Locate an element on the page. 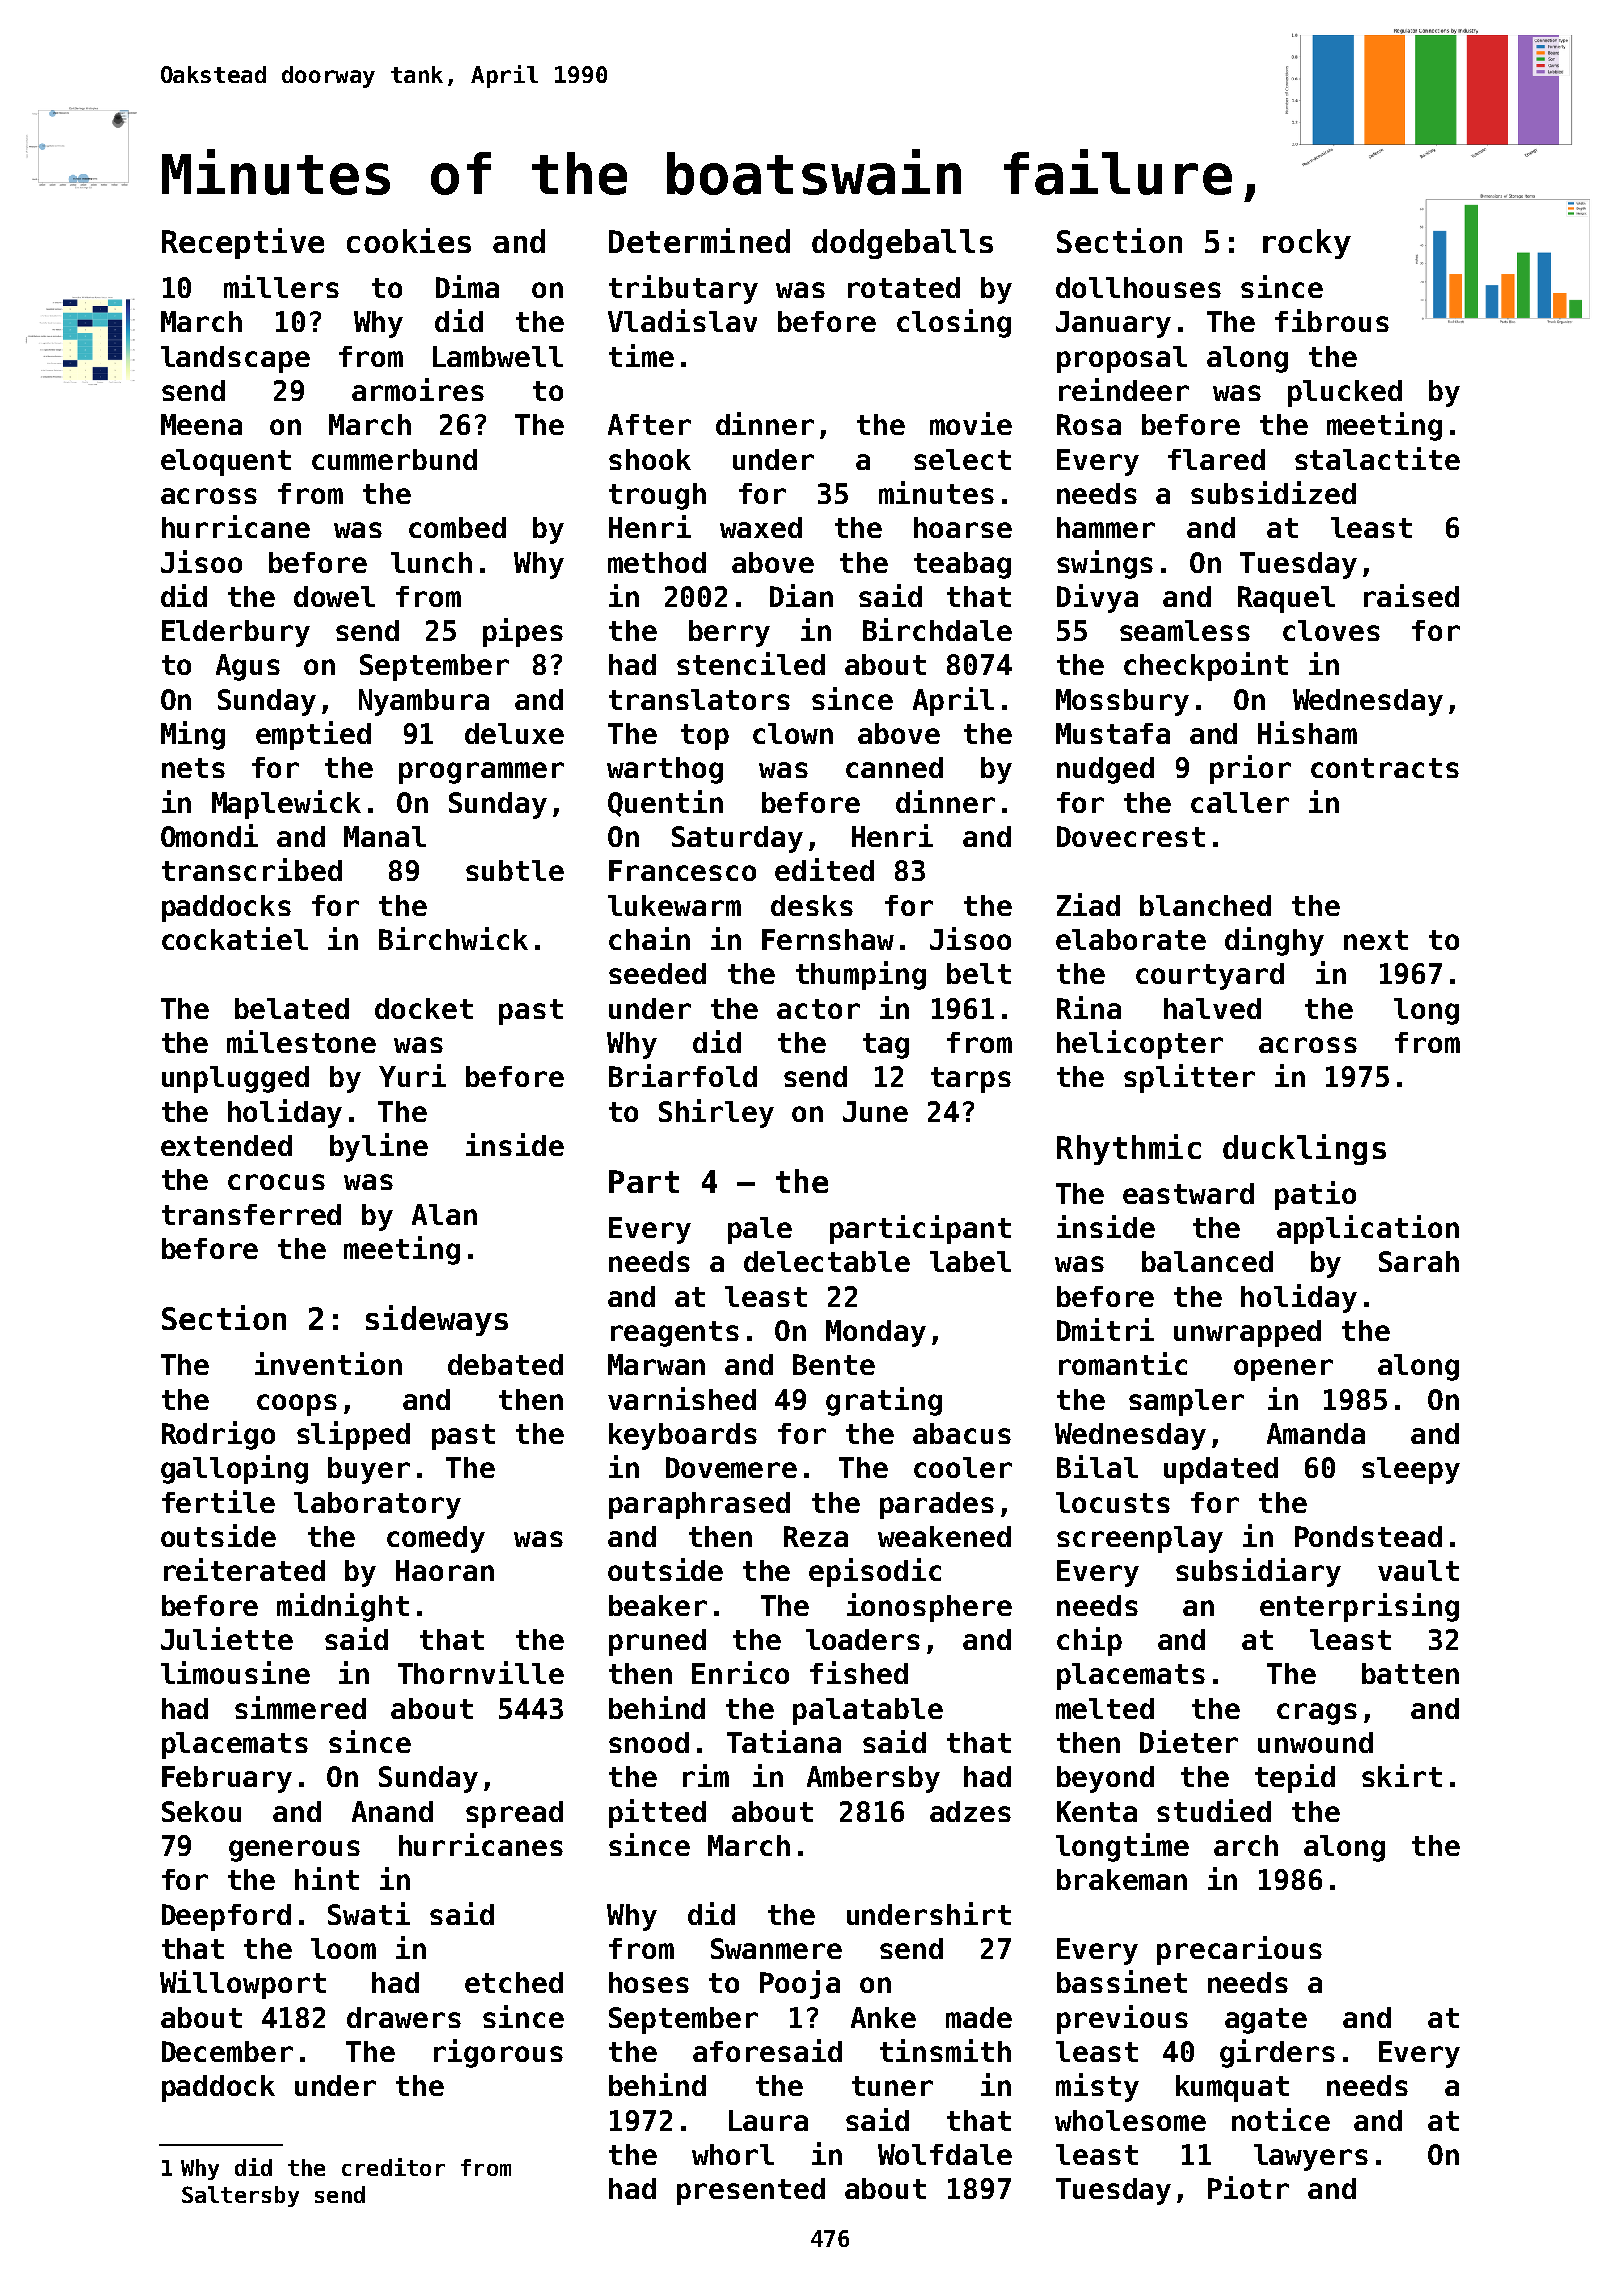 Image resolution: width=1620 pixels, height=2292 pixels. dodgeballs is located at coordinates (902, 244).
